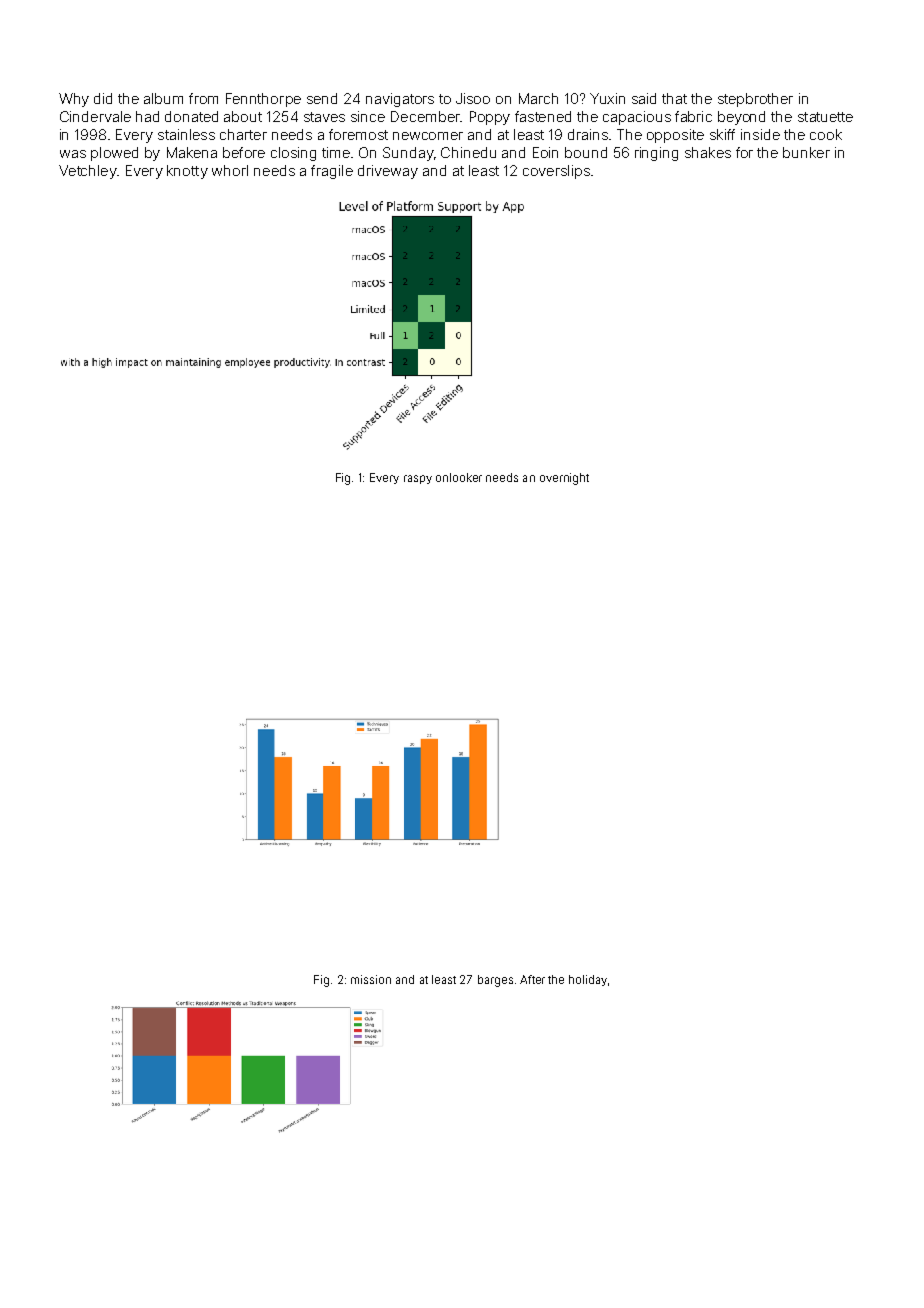 This page has width=924, height=1308. Describe the element at coordinates (495, 981) in the page. I see `barges` at that location.
